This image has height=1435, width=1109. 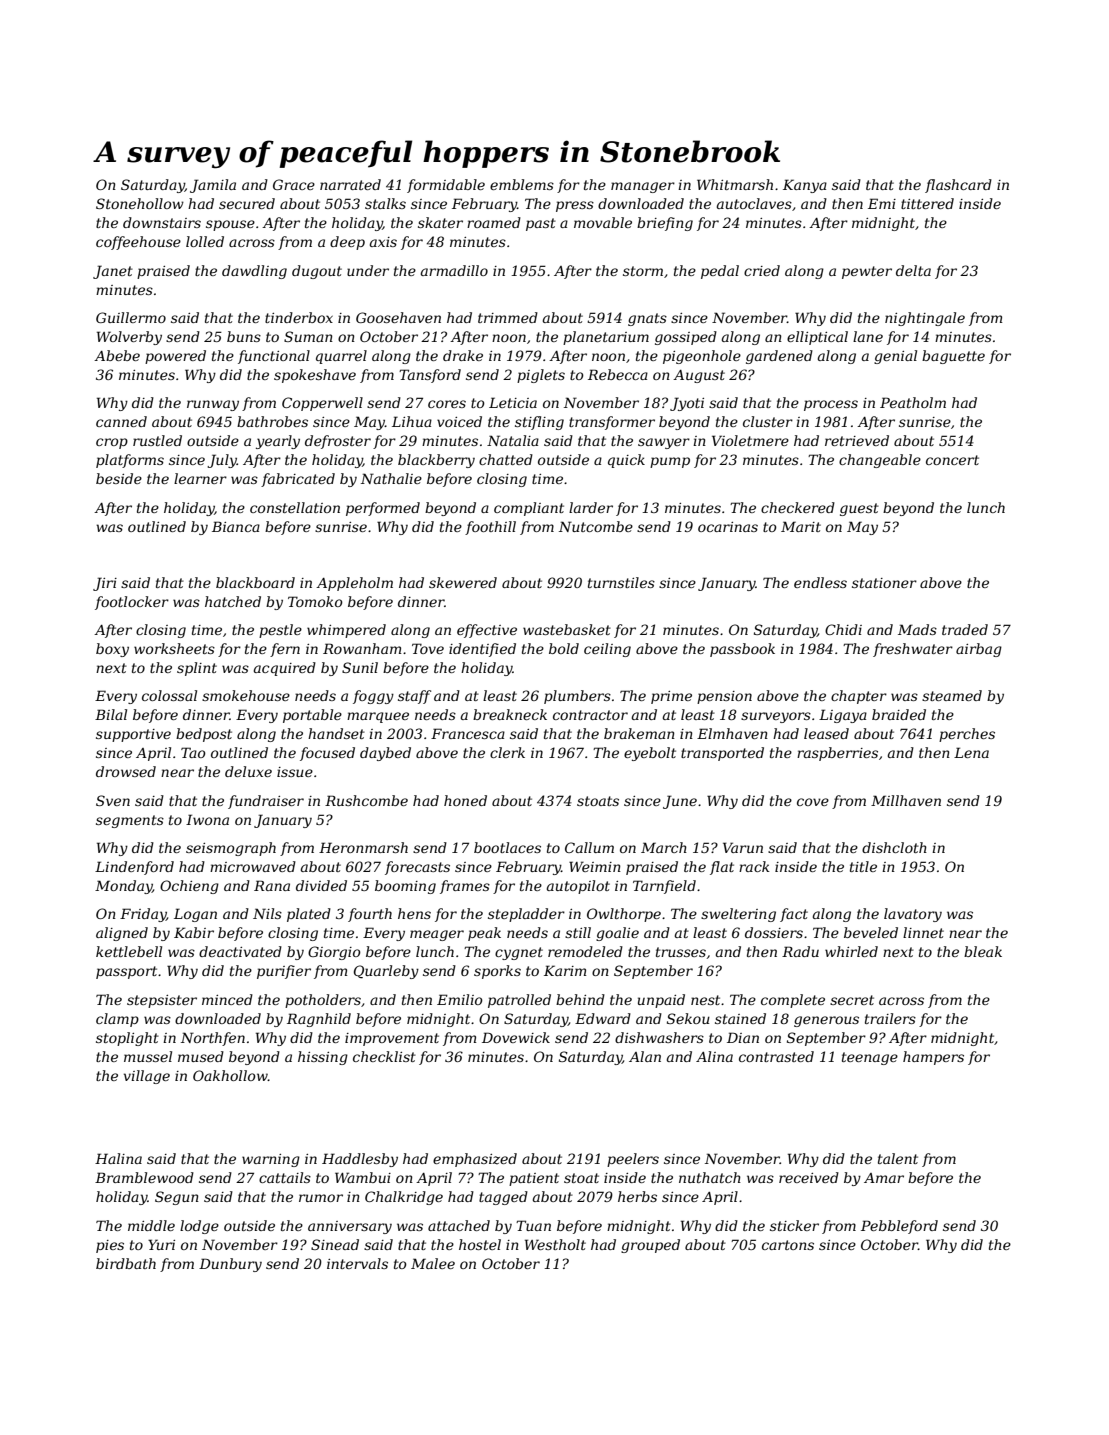 What do you see at coordinates (357, 1263) in the image?
I see `intervals` at bounding box center [357, 1263].
